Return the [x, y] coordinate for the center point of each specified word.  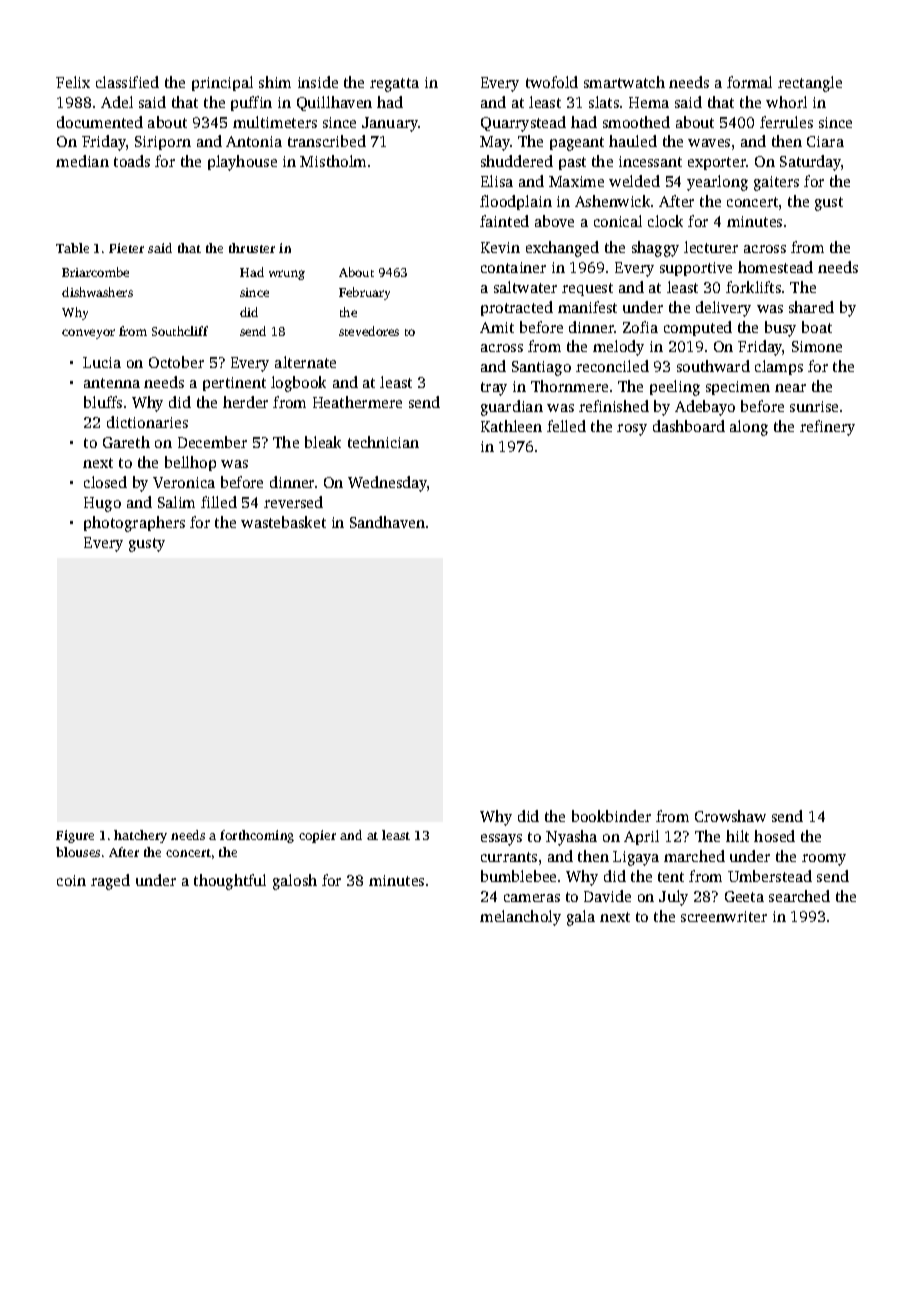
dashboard [689, 426]
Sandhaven [387, 522]
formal [749, 82]
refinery [827, 428]
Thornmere [569, 386]
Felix [73, 82]
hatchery [140, 836]
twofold [552, 82]
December [212, 442]
